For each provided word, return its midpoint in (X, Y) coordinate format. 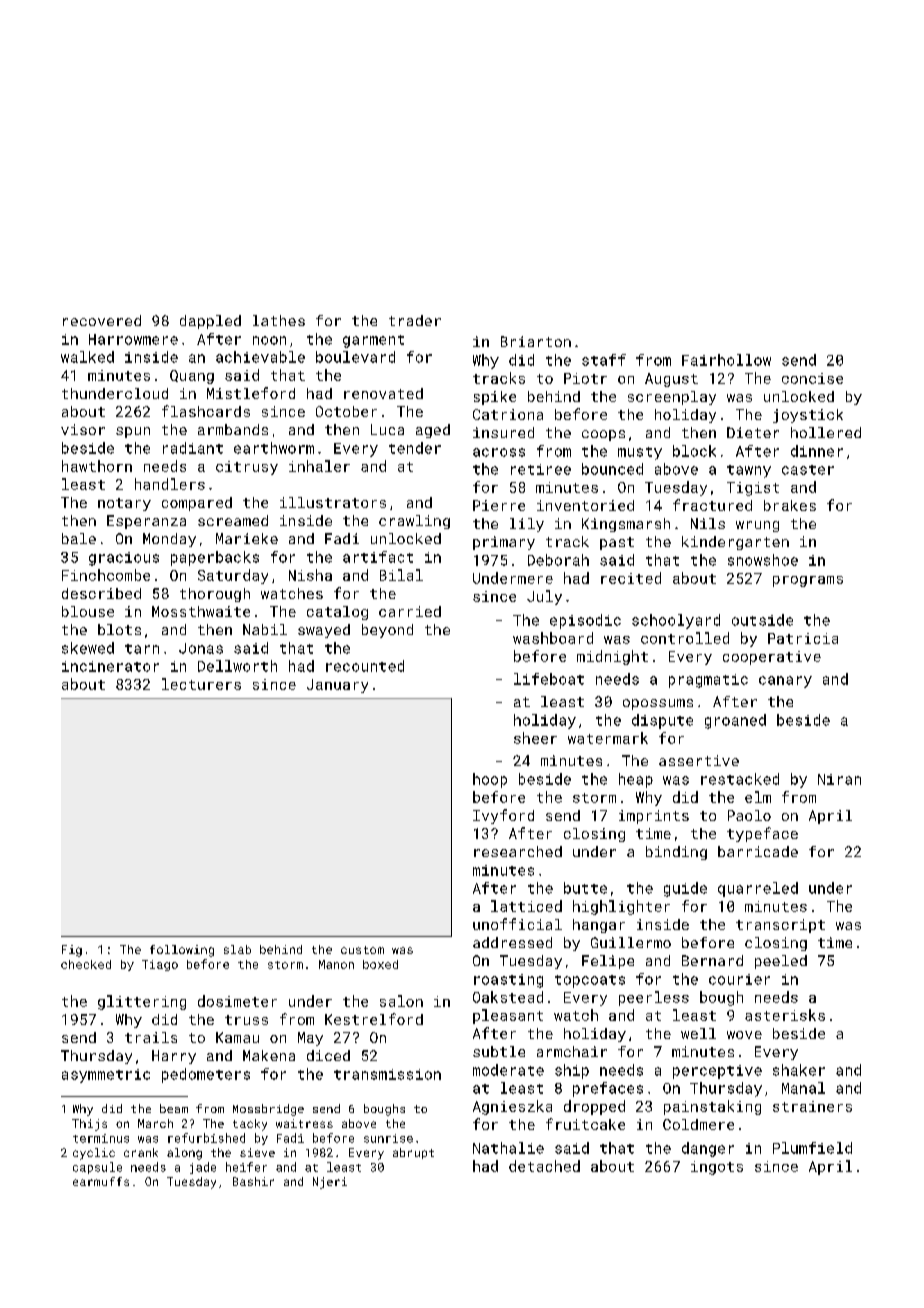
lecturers (201, 684)
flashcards (206, 411)
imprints (654, 817)
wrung (757, 526)
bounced (612, 469)
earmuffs (101, 1181)
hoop (490, 780)
